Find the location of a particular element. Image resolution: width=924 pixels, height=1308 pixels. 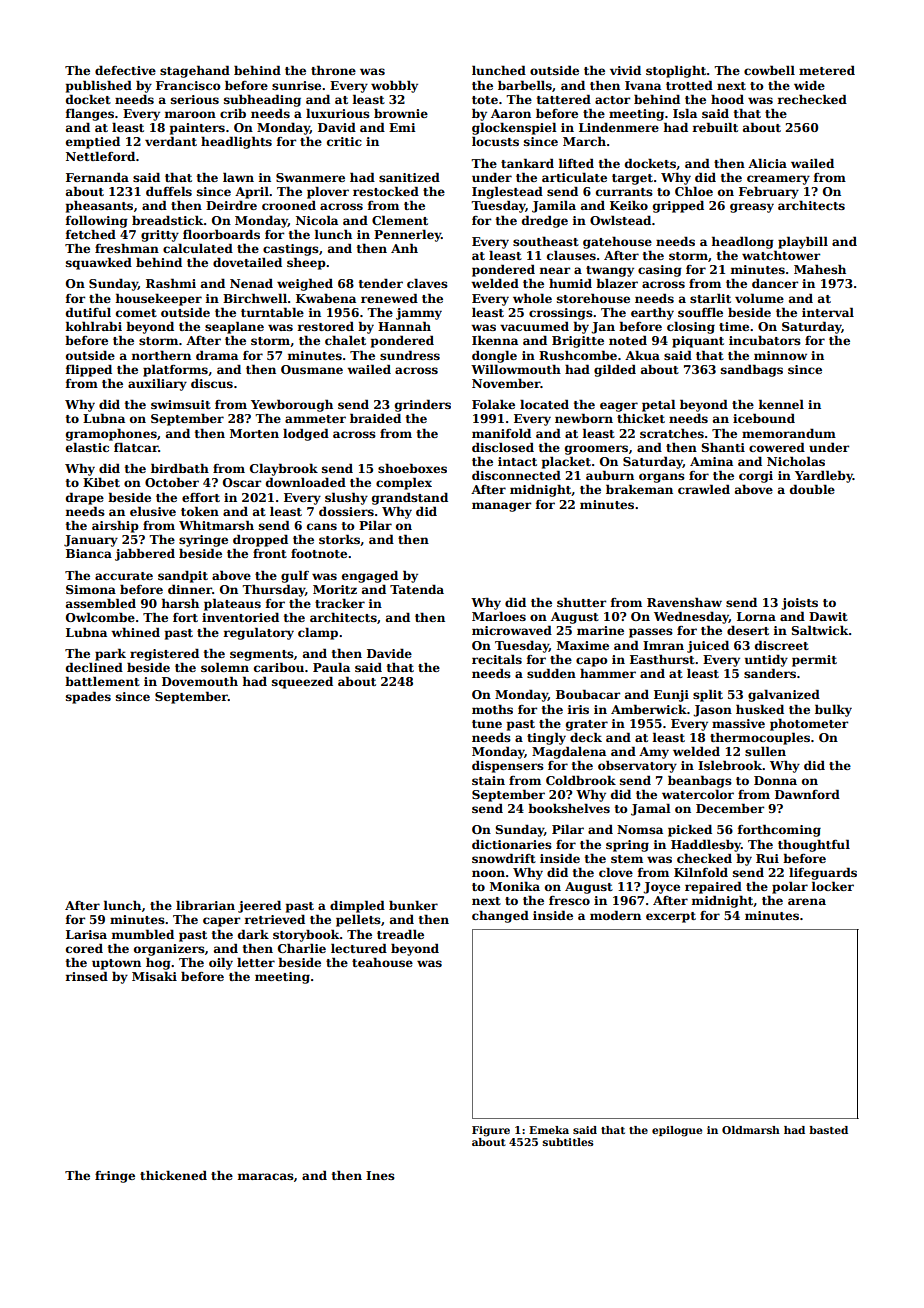

maracas is located at coordinates (266, 1176).
